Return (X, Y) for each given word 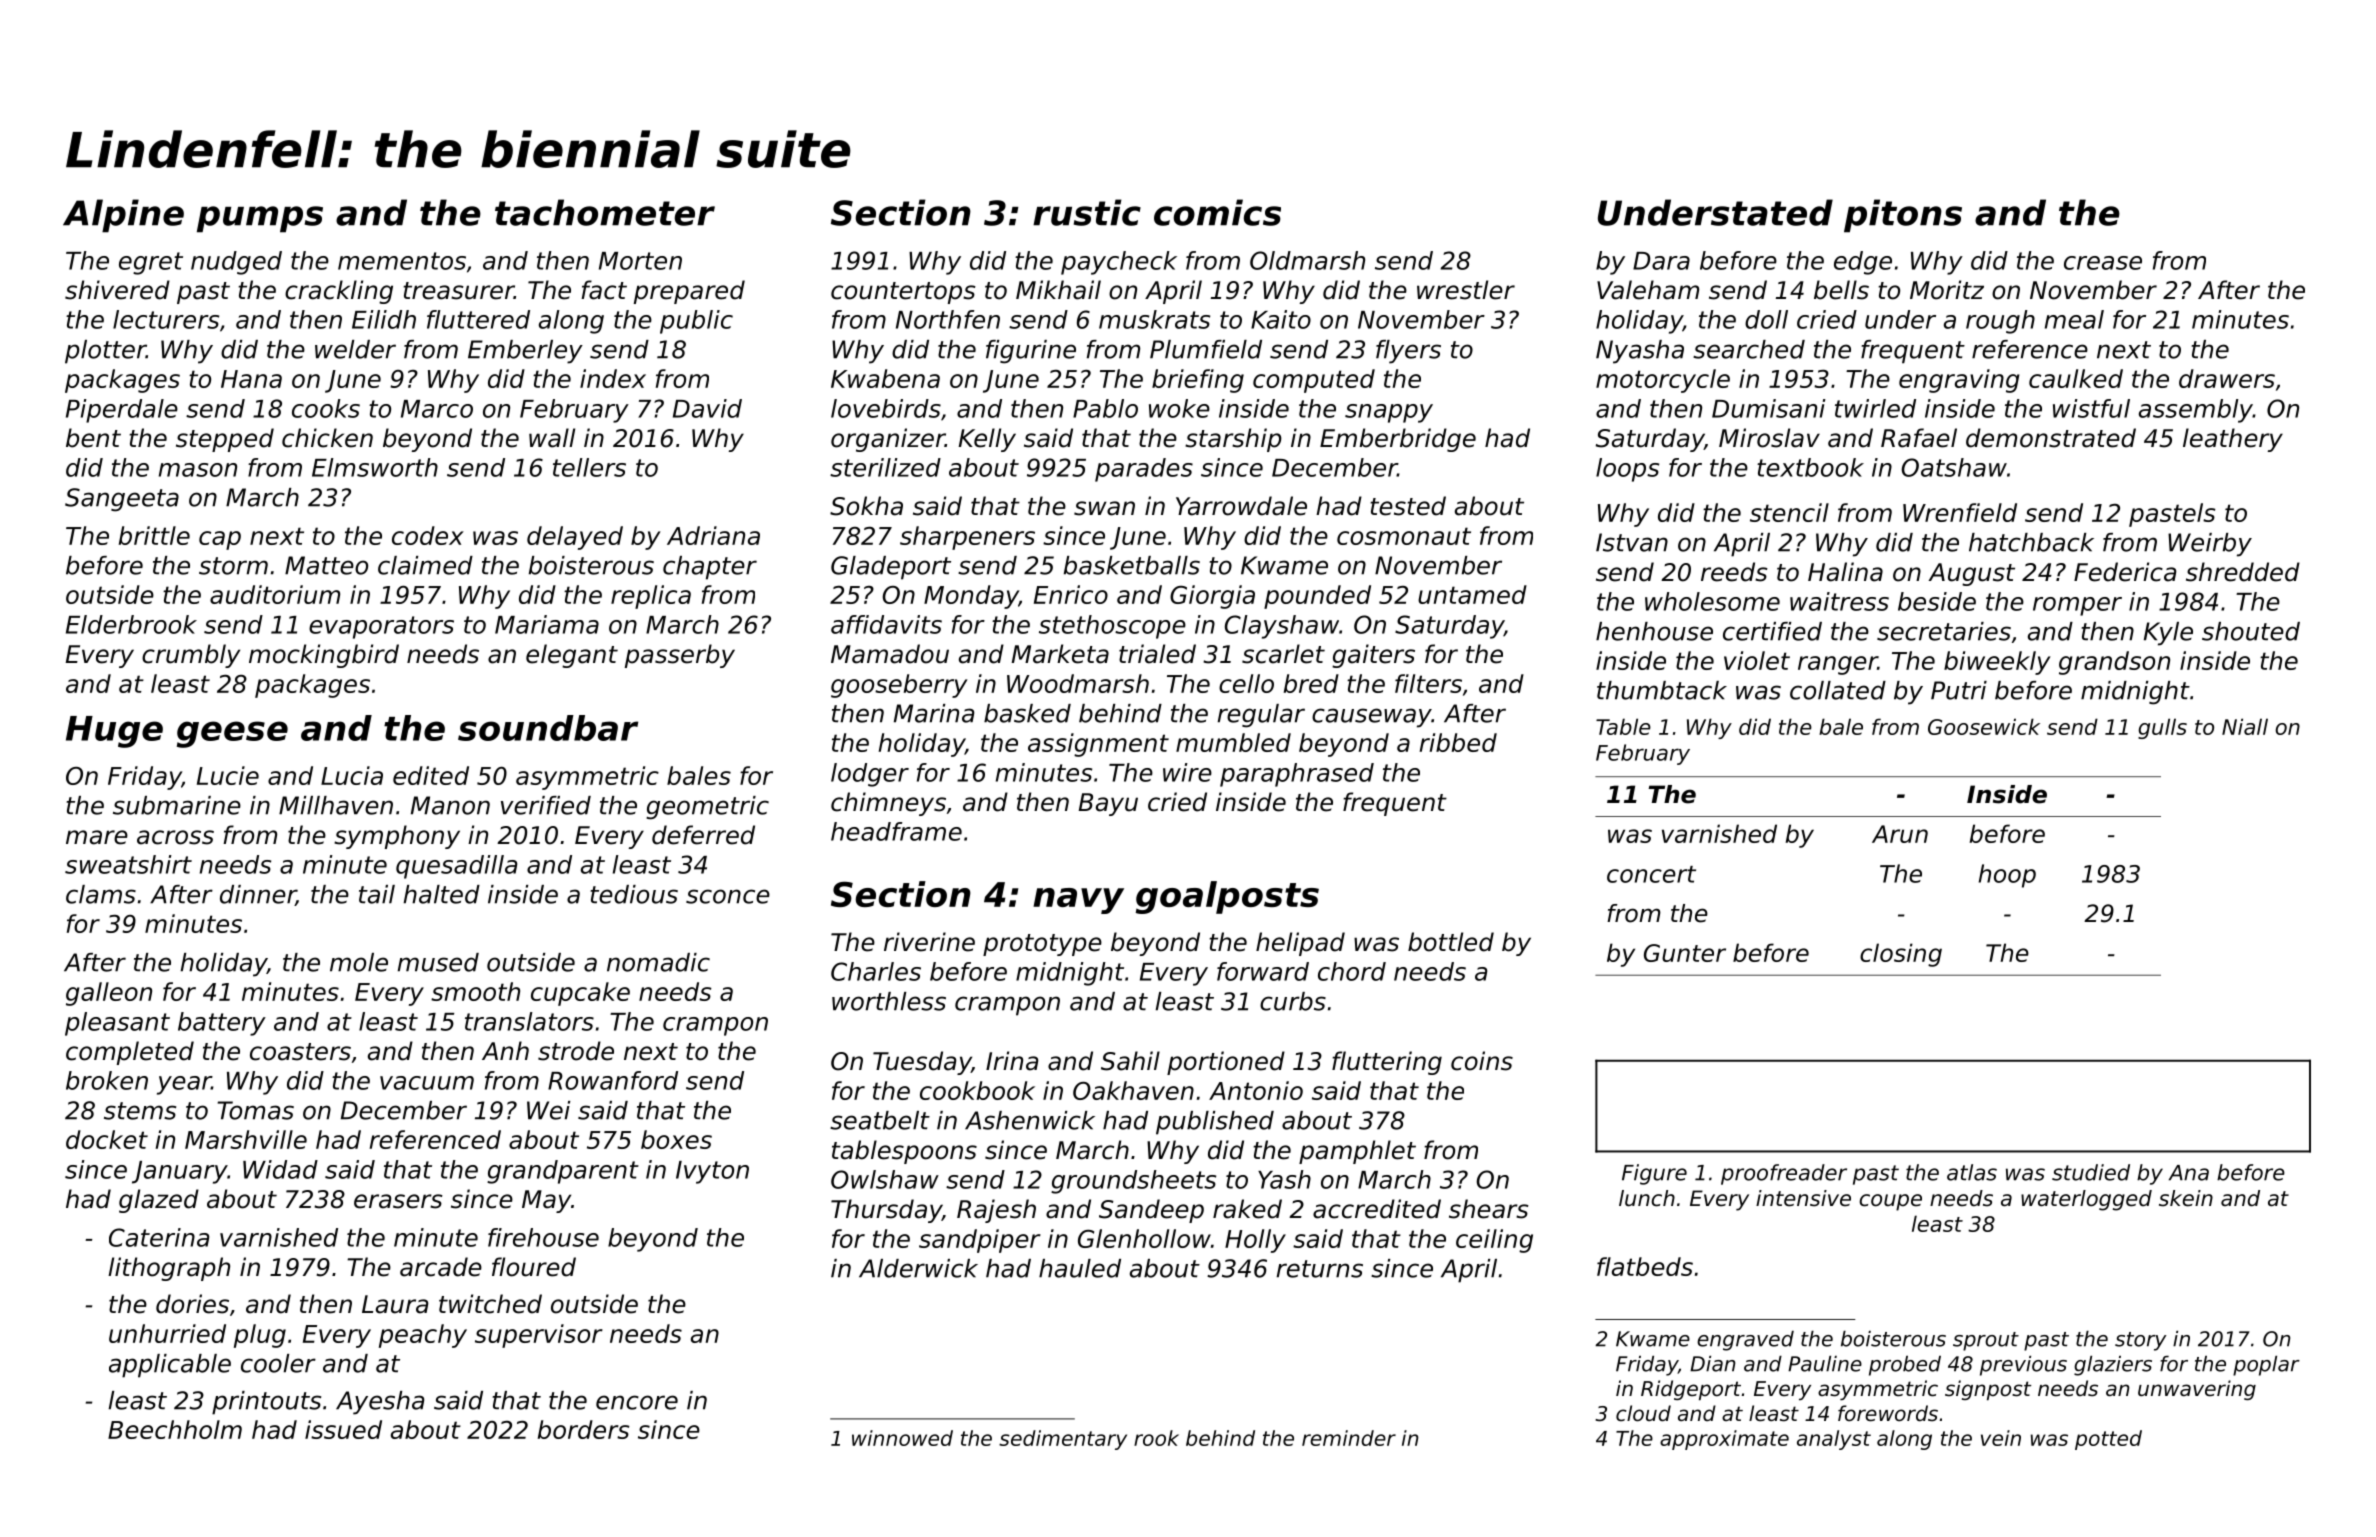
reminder (1349, 1438)
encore (637, 1402)
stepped (225, 440)
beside (1937, 601)
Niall (2245, 726)
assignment (1098, 745)
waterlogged (2086, 1200)
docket (107, 1139)
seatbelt (880, 1120)
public (696, 322)
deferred (703, 835)
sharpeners (967, 538)
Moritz (1947, 290)
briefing (1198, 381)
